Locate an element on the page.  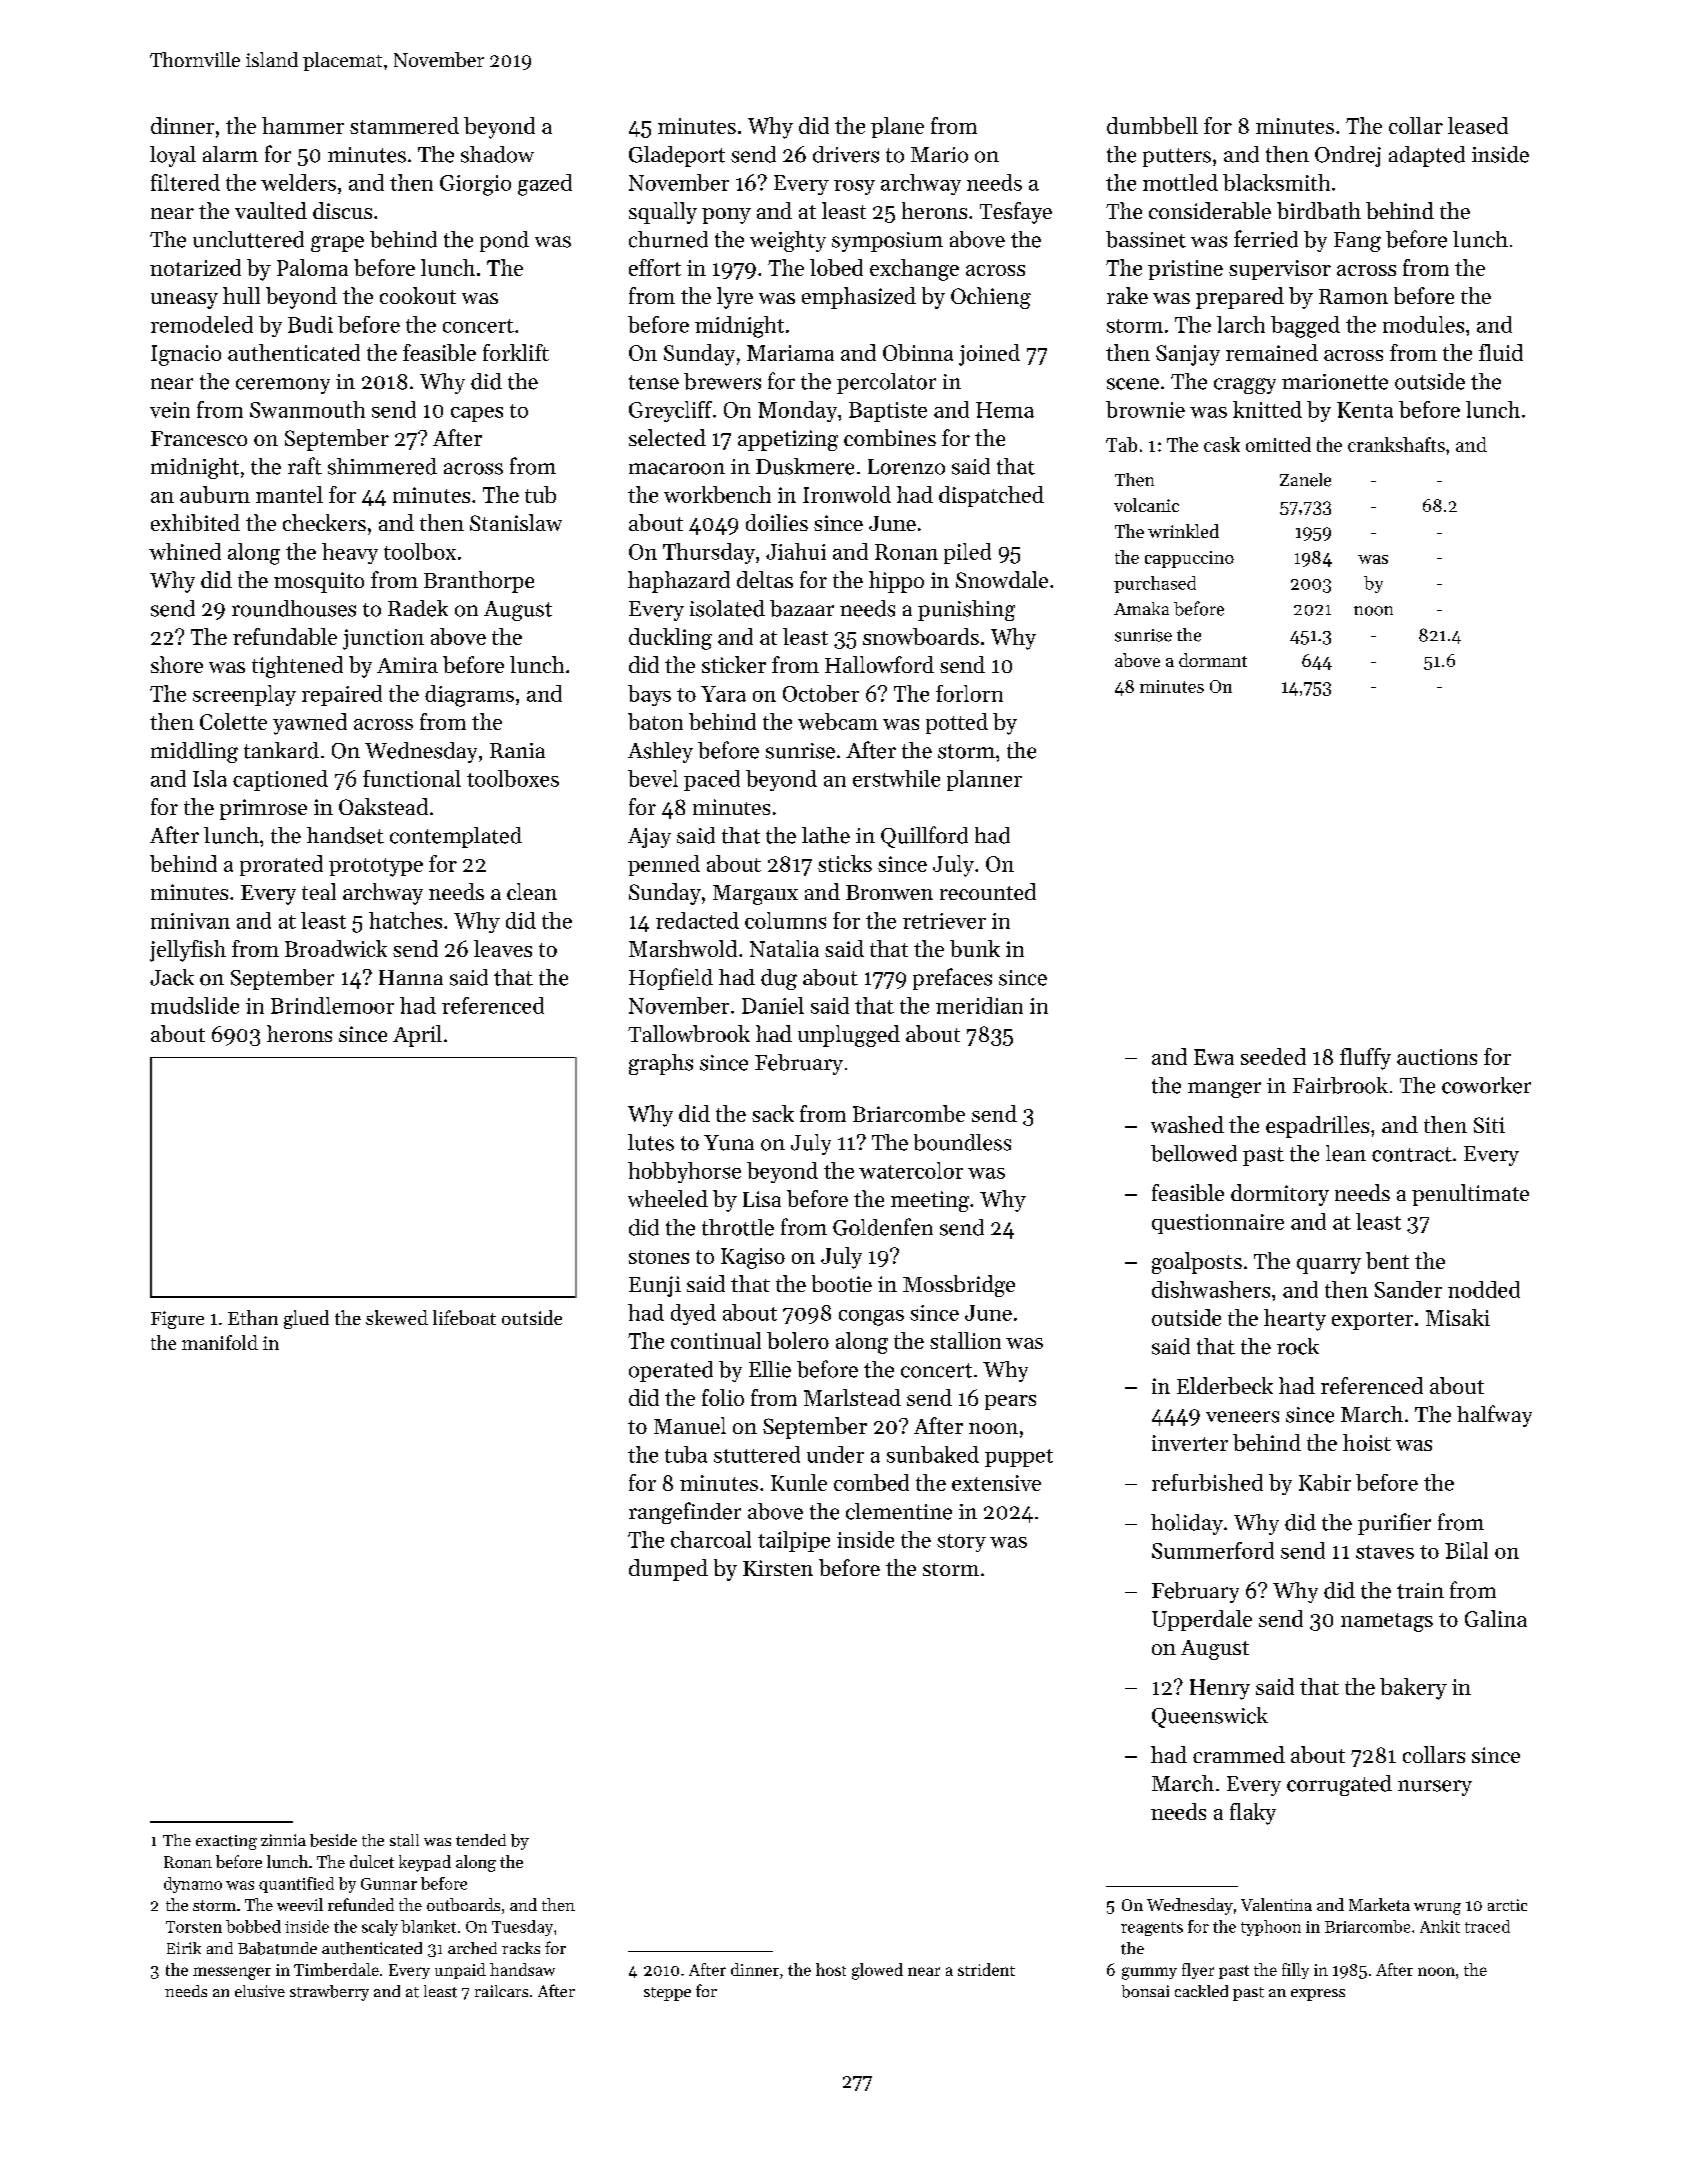
arched is located at coordinates (472, 1948).
